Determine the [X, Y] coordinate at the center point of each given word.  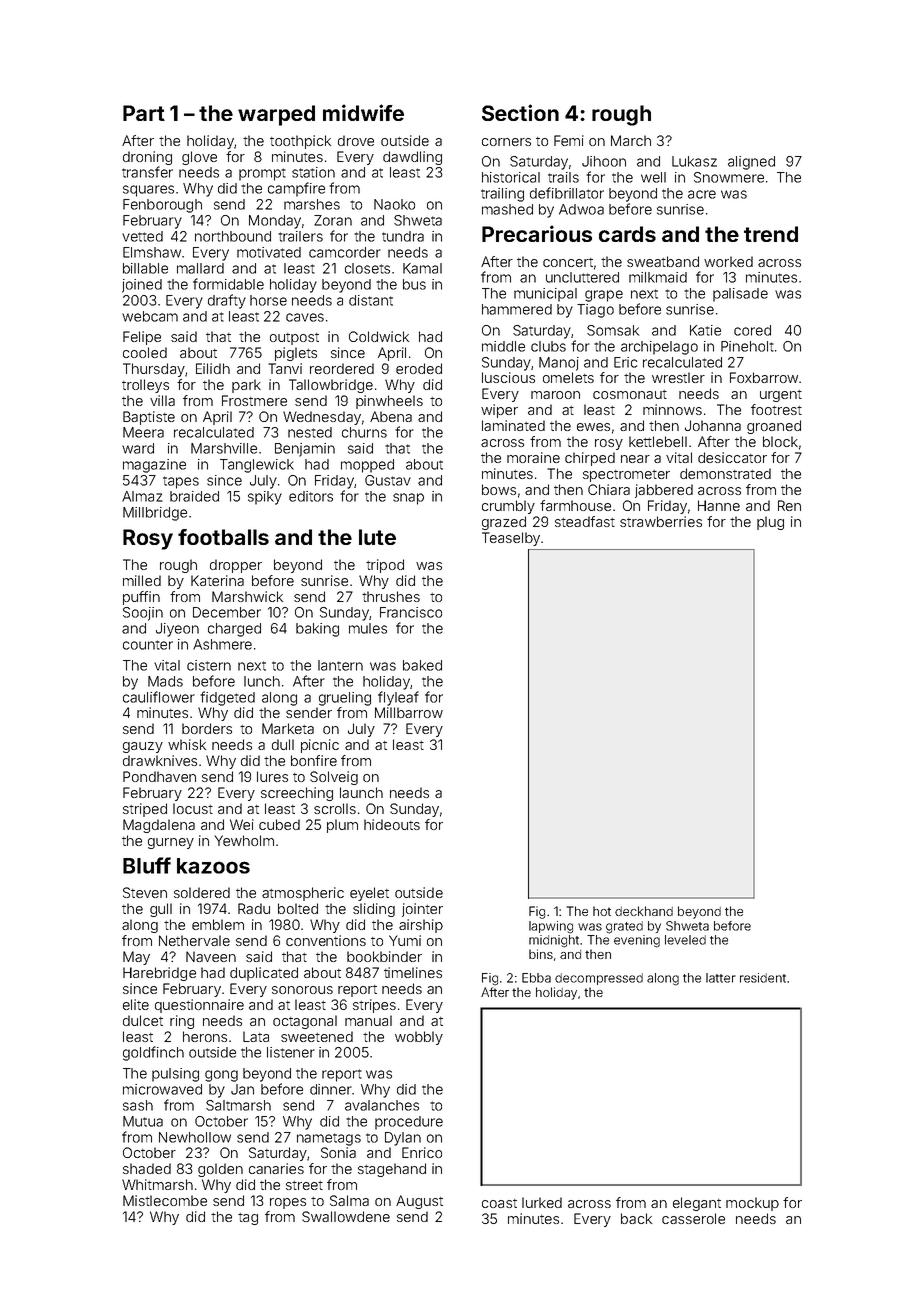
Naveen [211, 956]
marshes [312, 204]
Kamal [422, 268]
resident [763, 978]
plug [770, 523]
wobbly [419, 1038]
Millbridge [155, 514]
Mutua [143, 1121]
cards [627, 234]
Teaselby [511, 539]
